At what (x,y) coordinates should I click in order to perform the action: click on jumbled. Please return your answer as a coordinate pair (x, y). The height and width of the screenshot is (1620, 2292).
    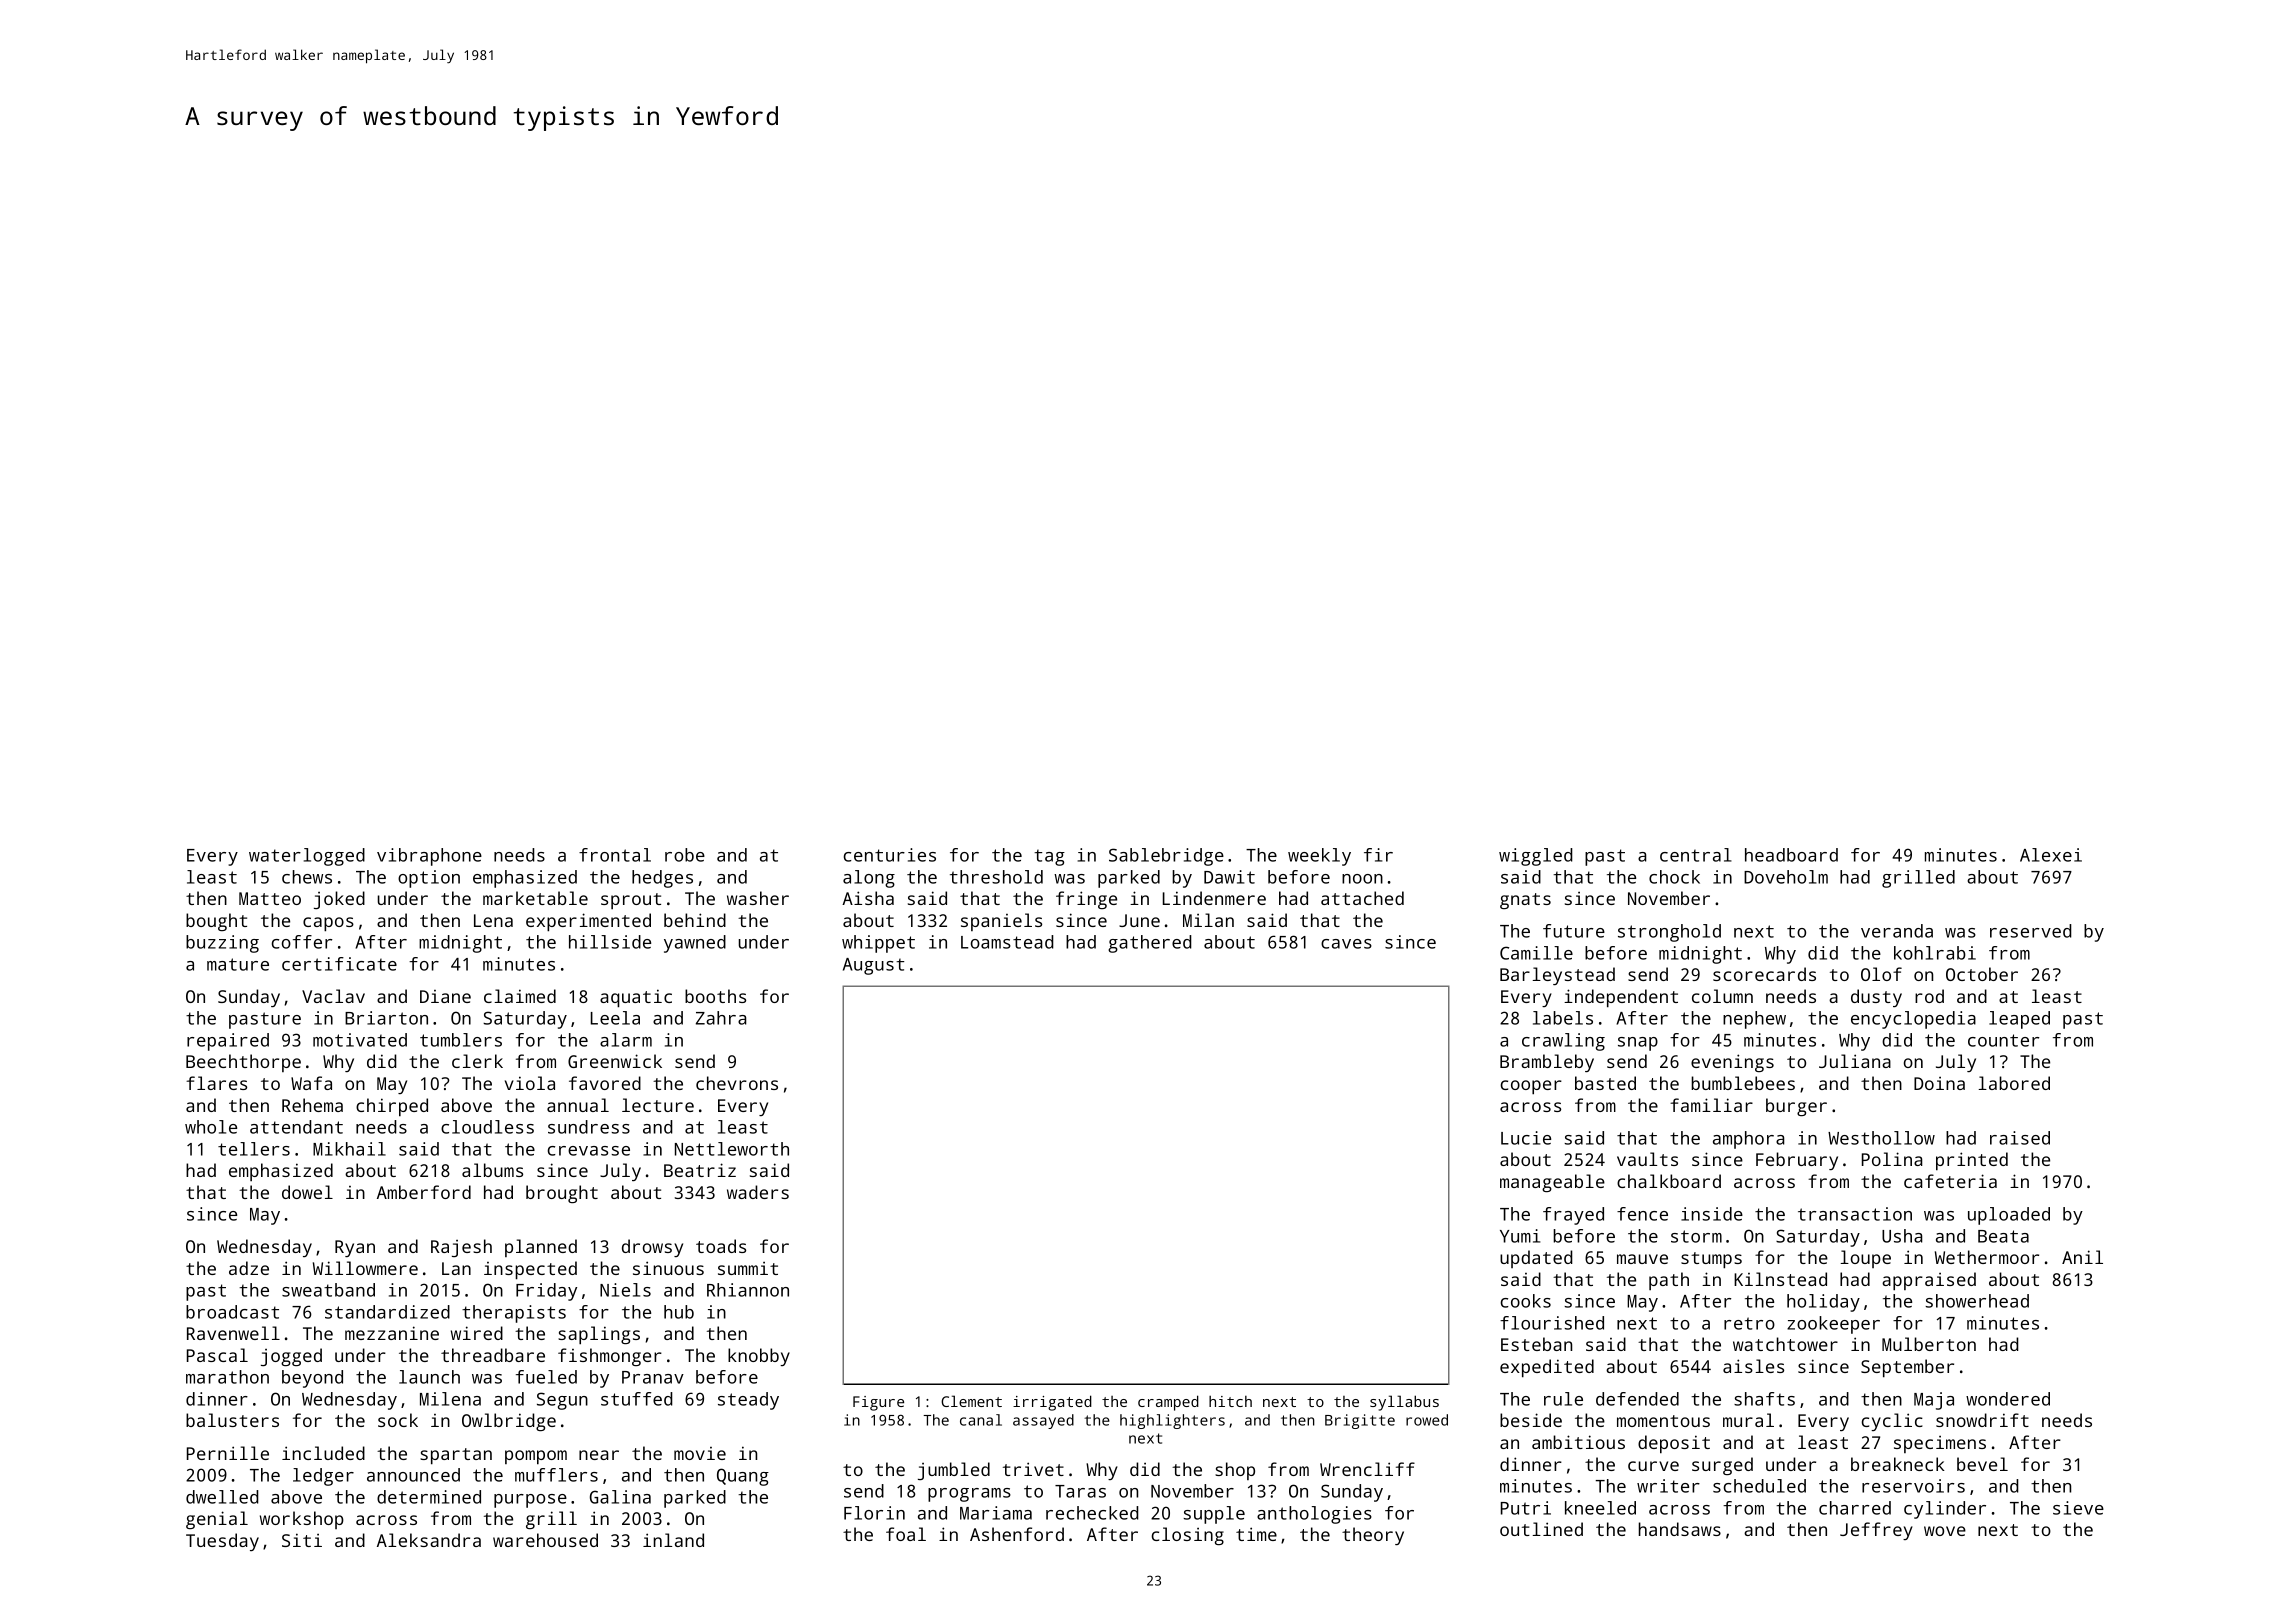
    Looking at the image, I should click on (954, 1471).
